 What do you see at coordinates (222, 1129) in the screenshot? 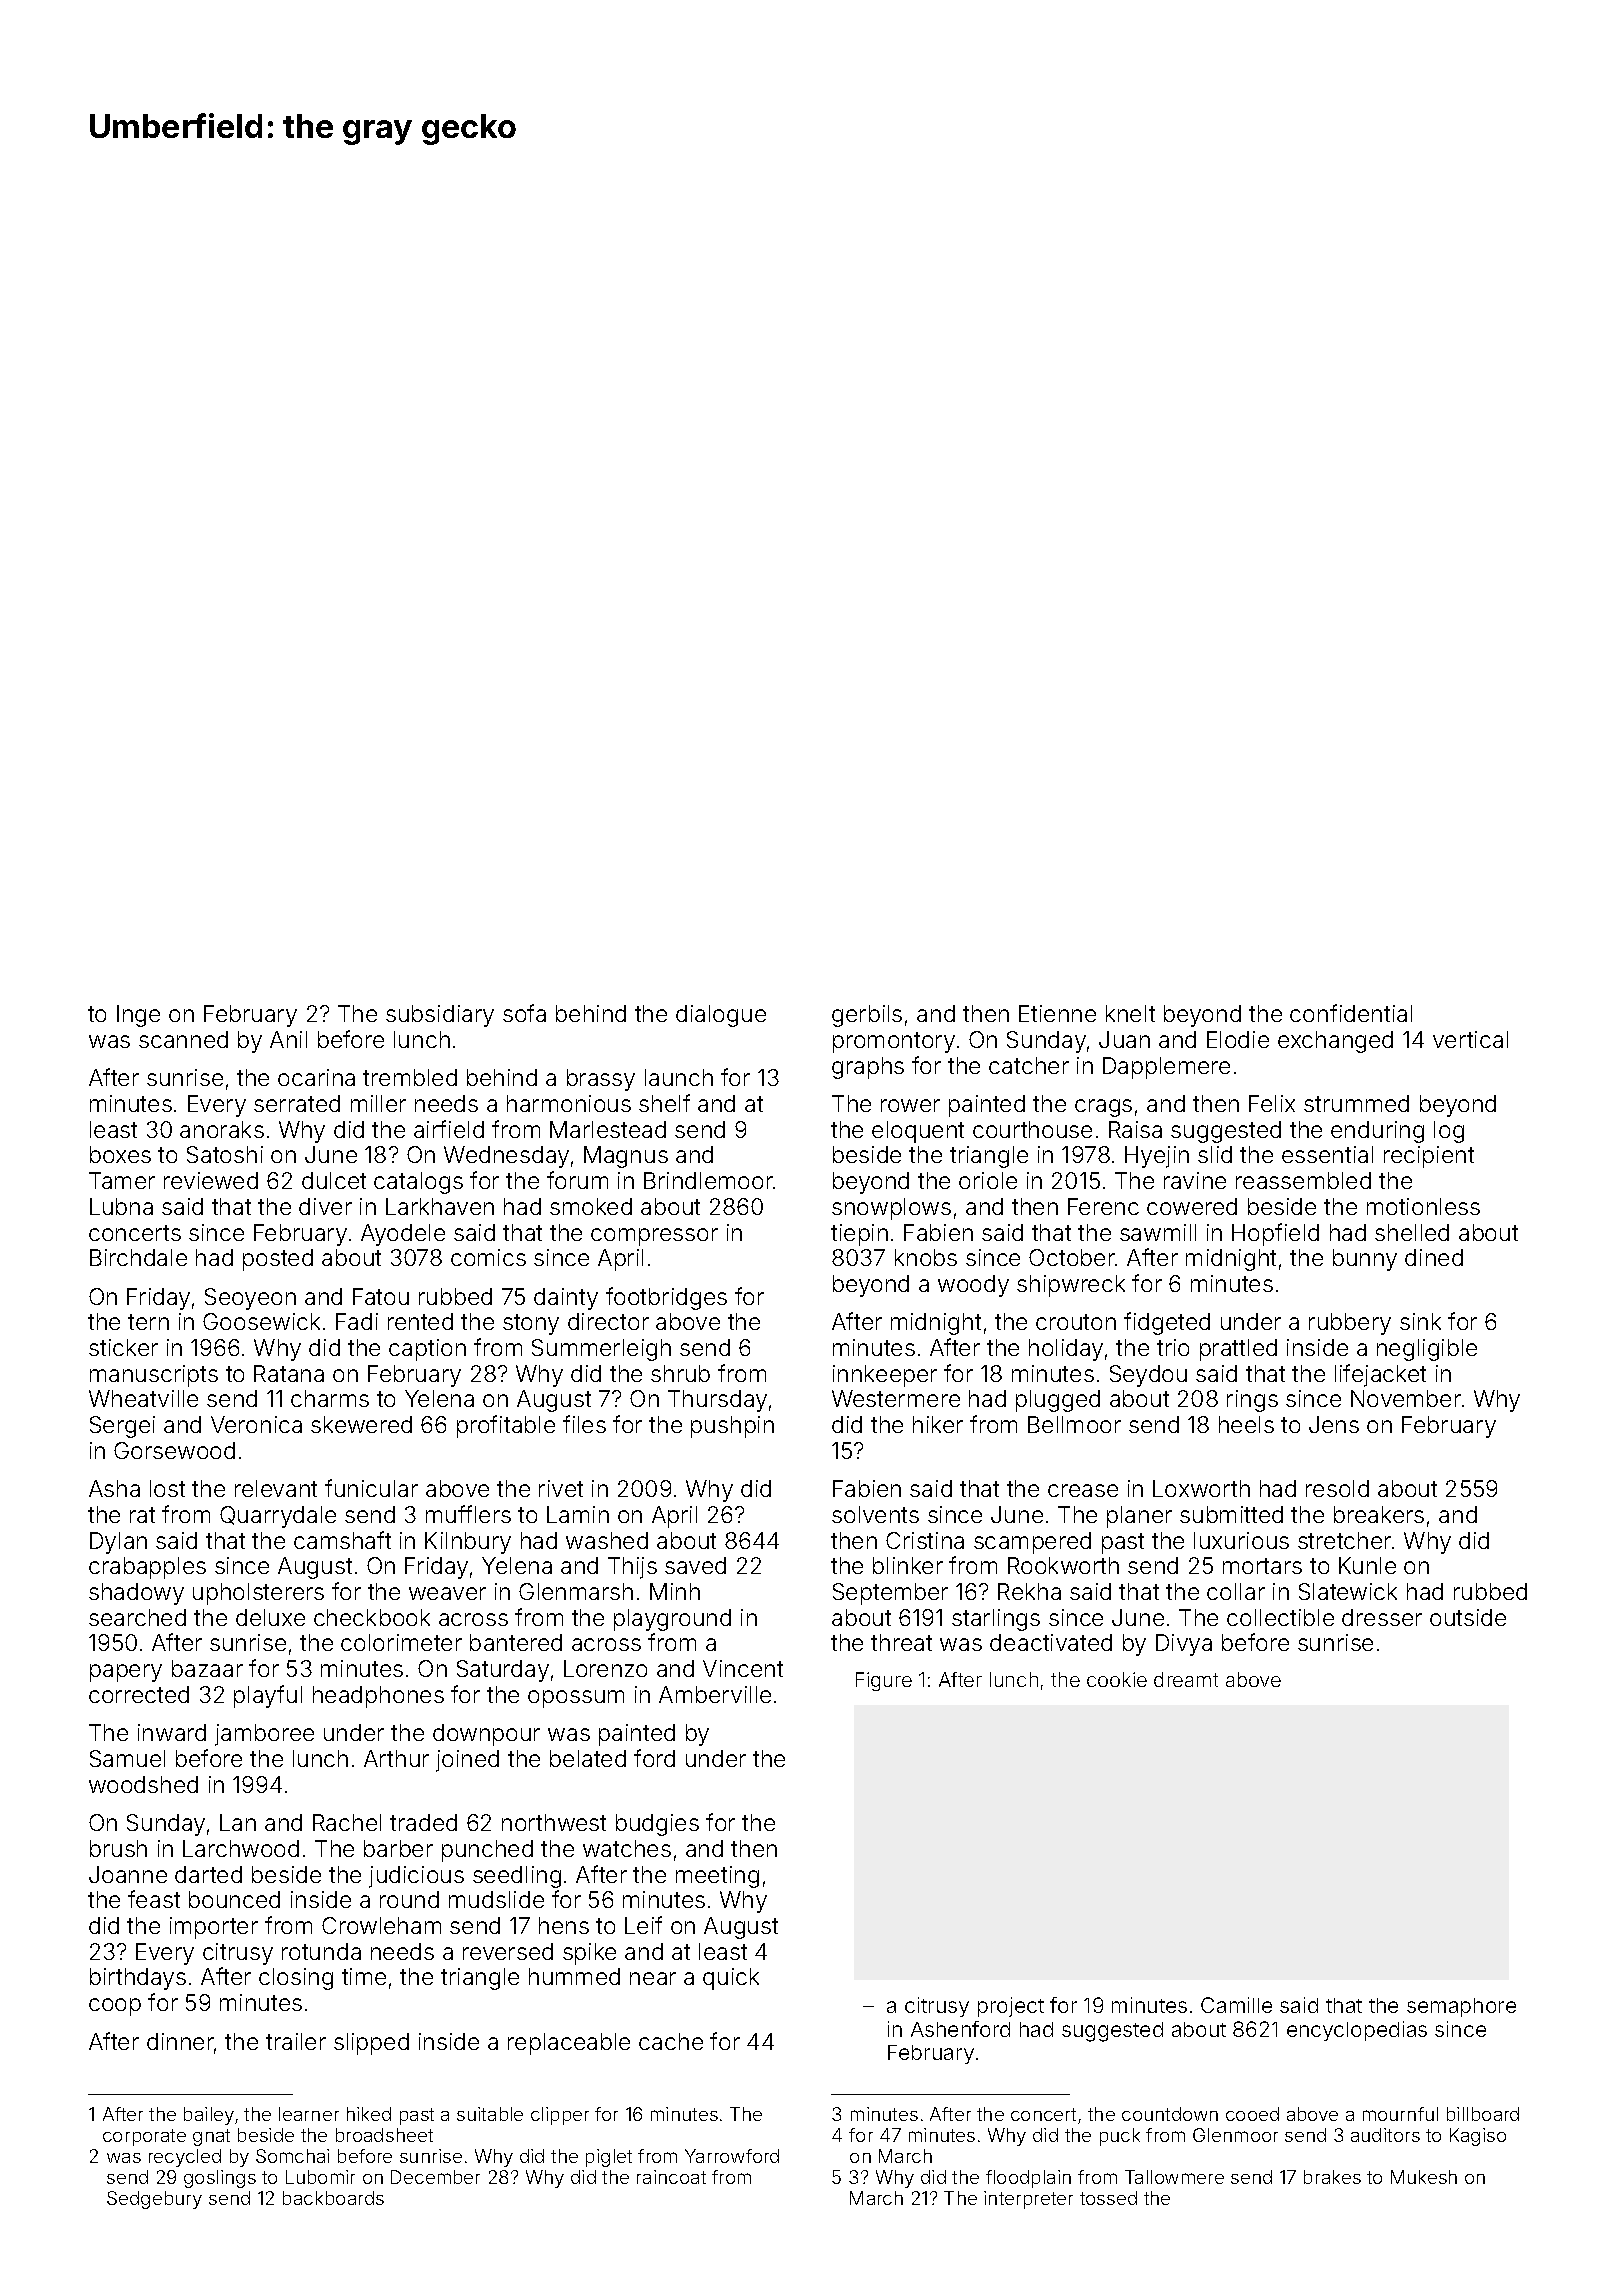
I see `anoraks` at bounding box center [222, 1129].
